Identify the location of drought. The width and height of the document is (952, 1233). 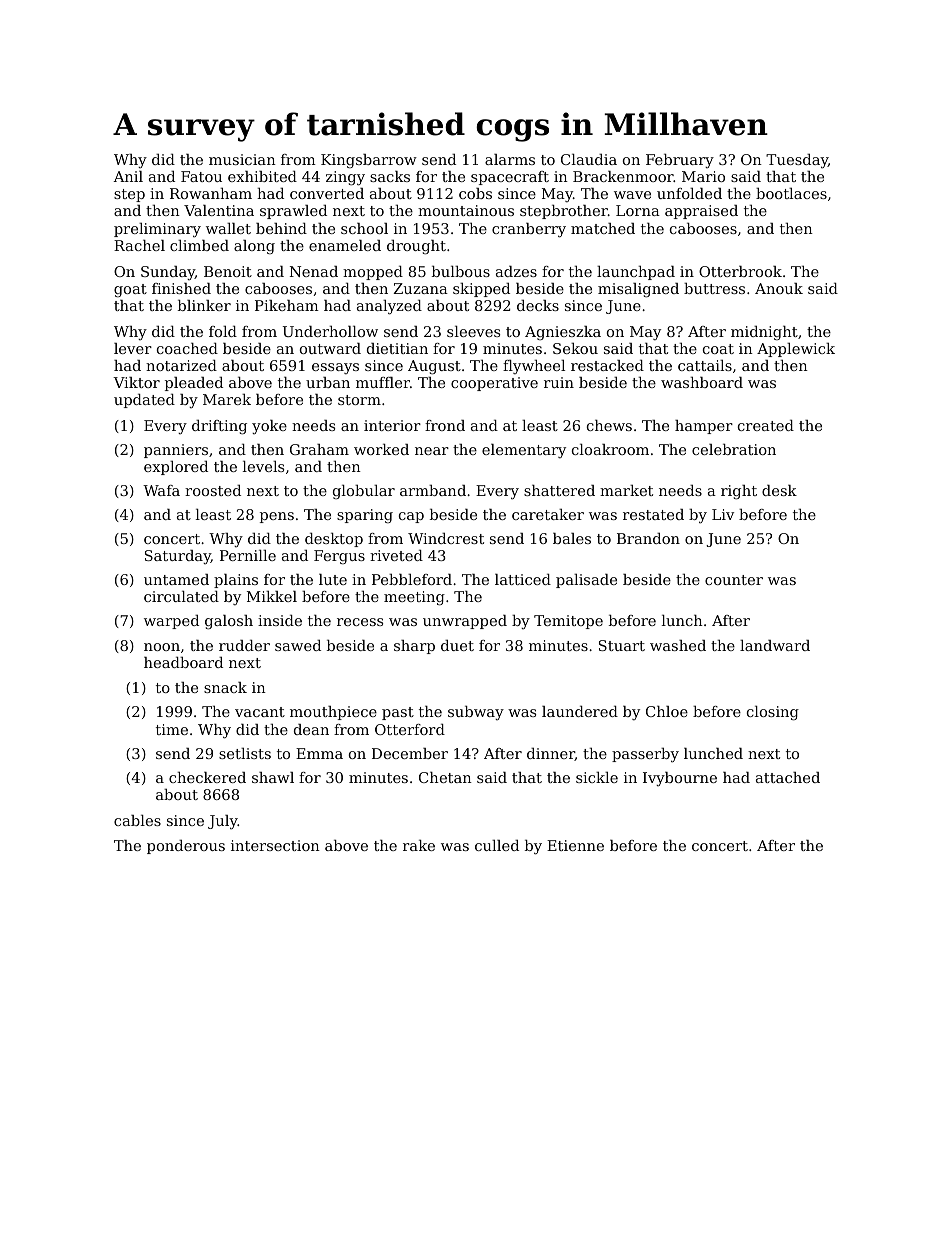
(416, 247).
